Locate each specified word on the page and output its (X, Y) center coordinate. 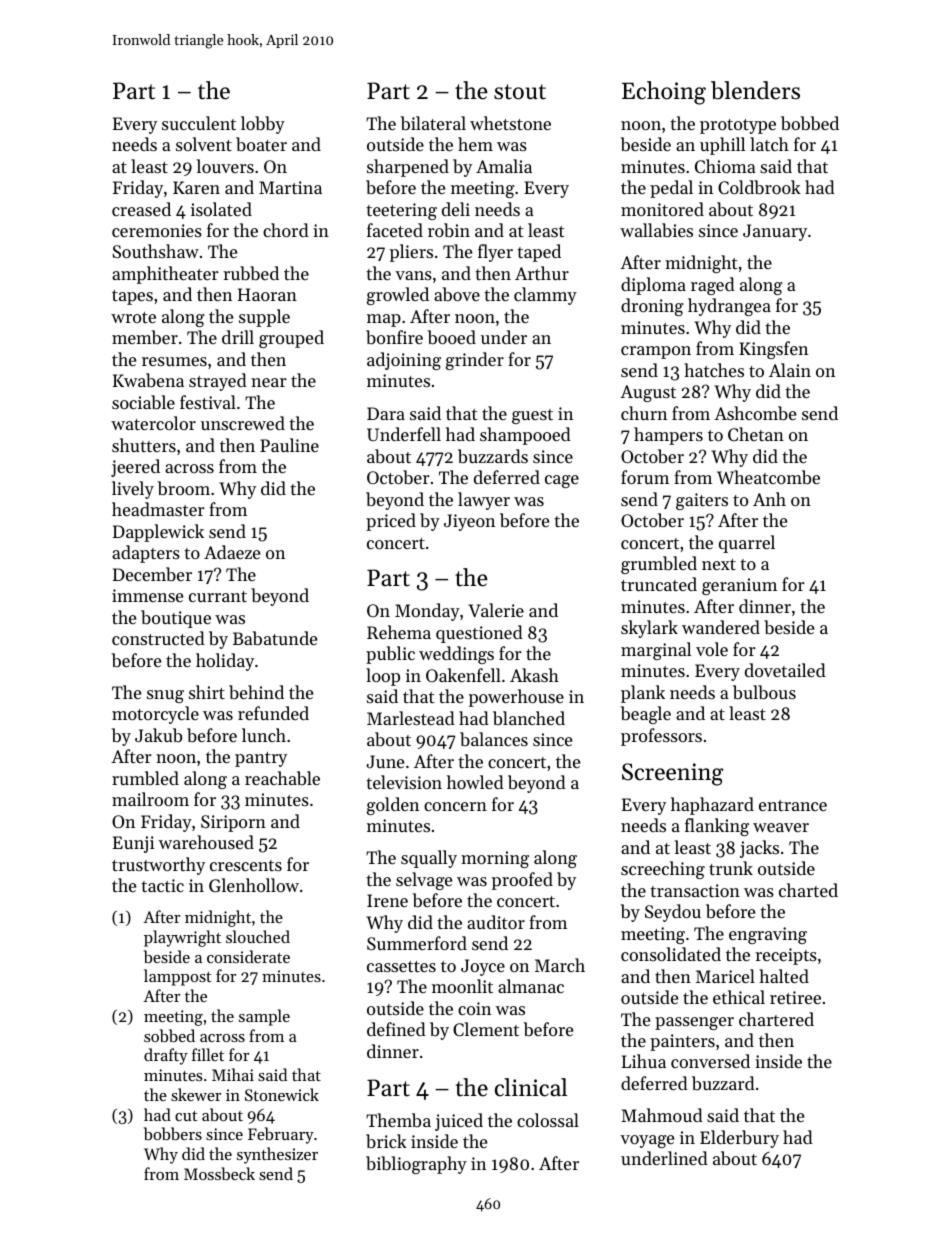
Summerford (417, 943)
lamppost (178, 977)
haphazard (712, 806)
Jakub (158, 735)
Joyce (483, 967)
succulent (199, 123)
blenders (755, 90)
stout (520, 92)
